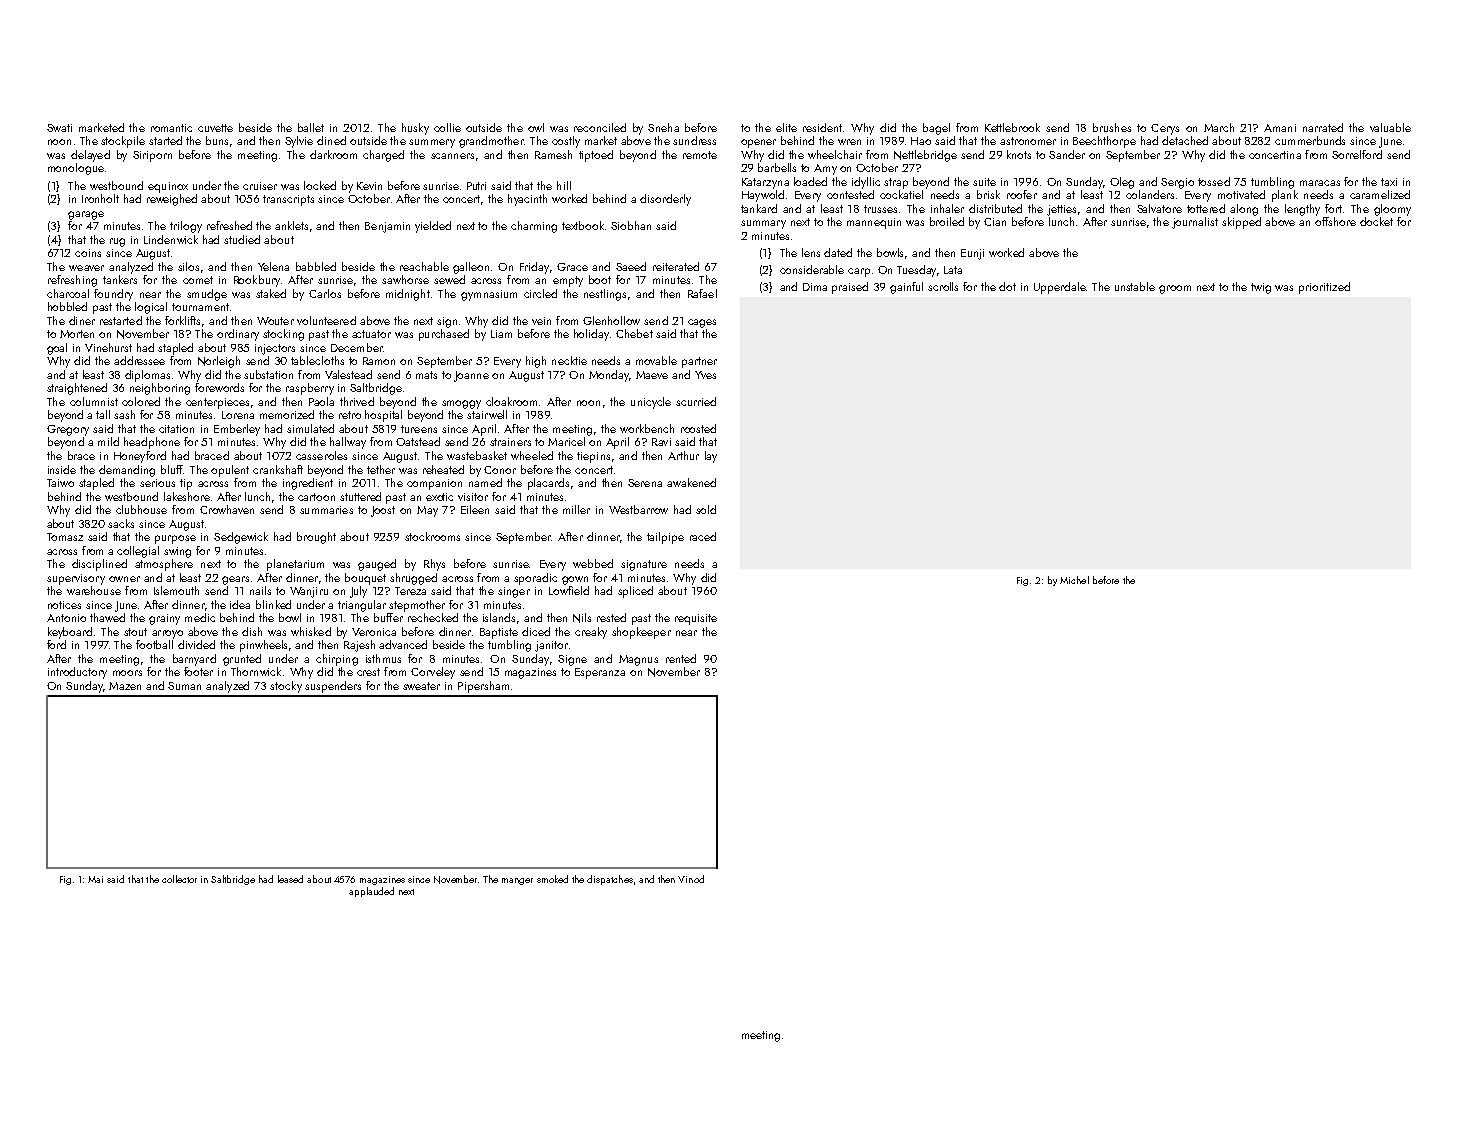 The image size is (1458, 1126). Describe the element at coordinates (290, 879) in the page. I see `leased` at that location.
